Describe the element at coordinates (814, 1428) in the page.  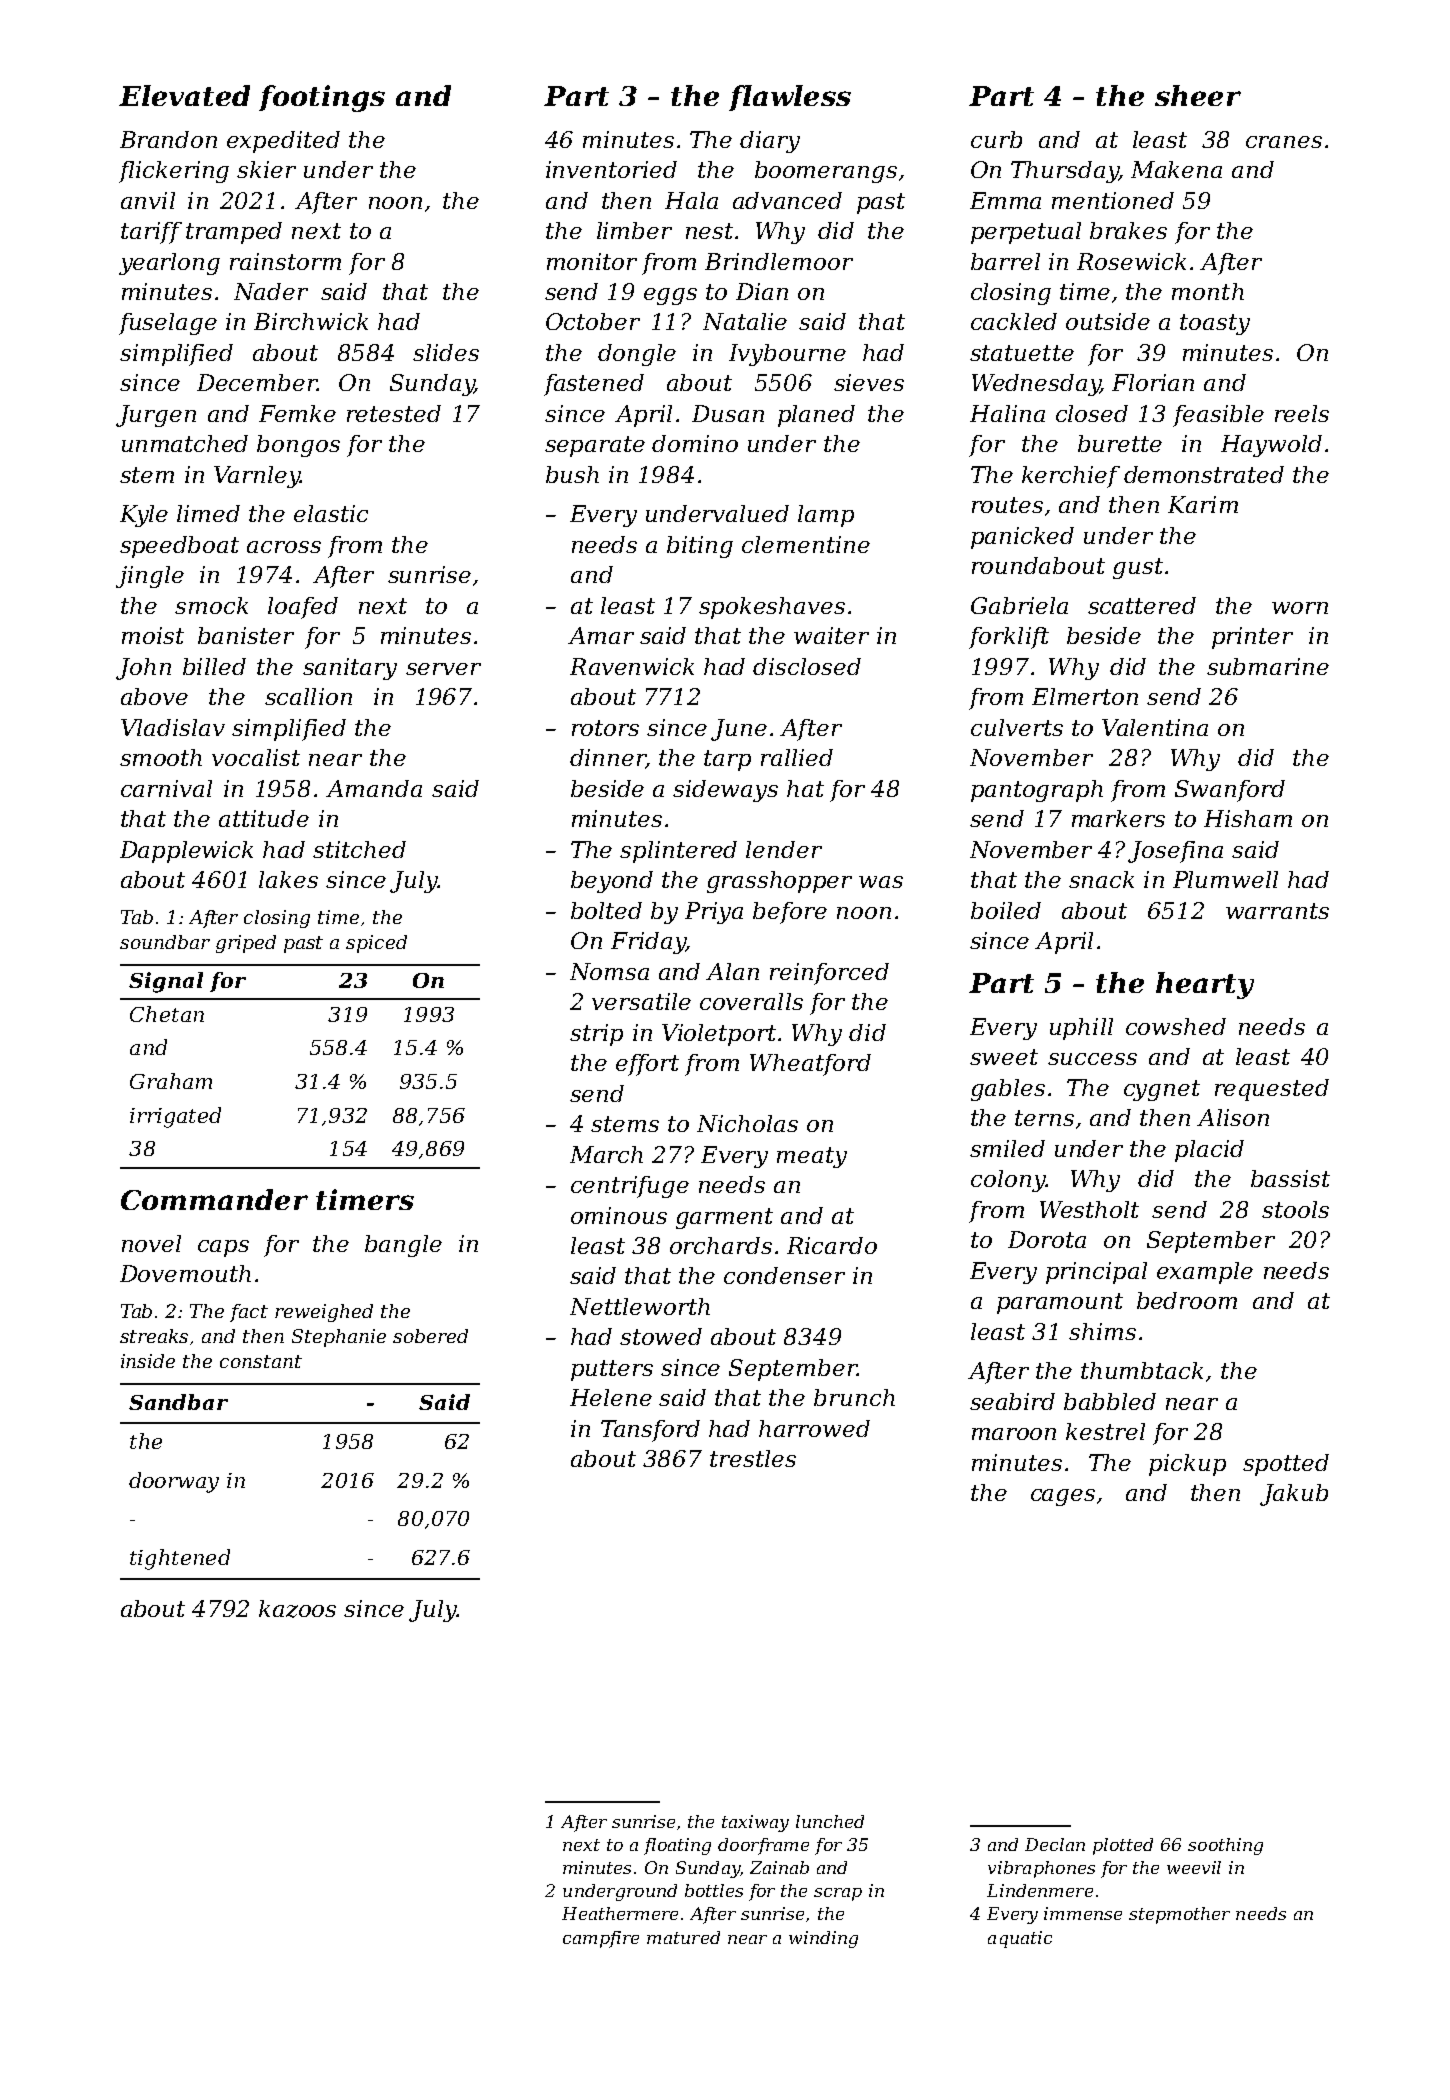
I see `harrowed` at that location.
